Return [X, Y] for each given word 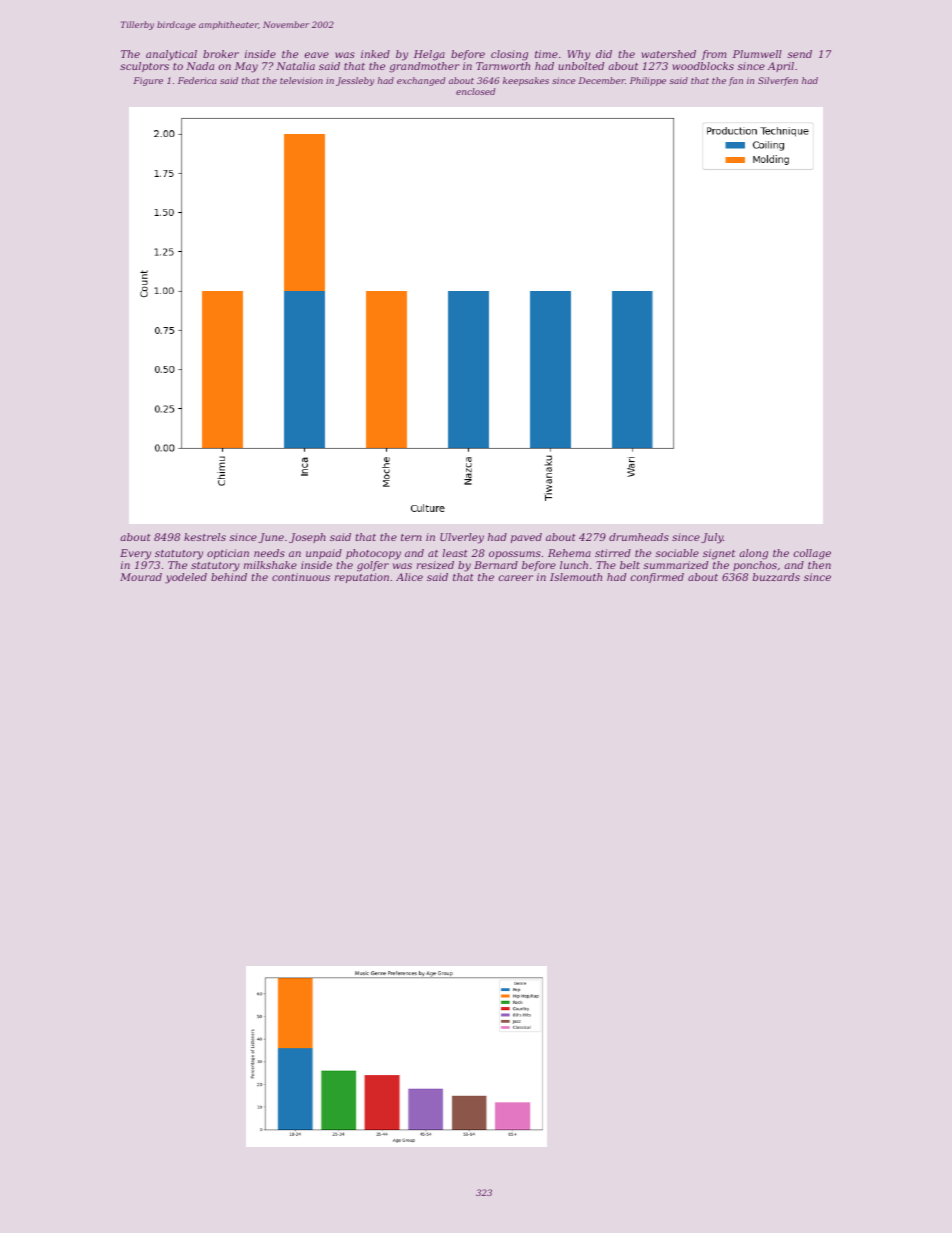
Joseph [307, 538]
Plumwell [757, 54]
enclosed [475, 91]
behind [229, 577]
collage [812, 554]
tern [411, 537]
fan [736, 81]
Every [135, 554]
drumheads [639, 537]
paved [526, 538]
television [301, 80]
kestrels [205, 537]
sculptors [144, 67]
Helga [429, 55]
